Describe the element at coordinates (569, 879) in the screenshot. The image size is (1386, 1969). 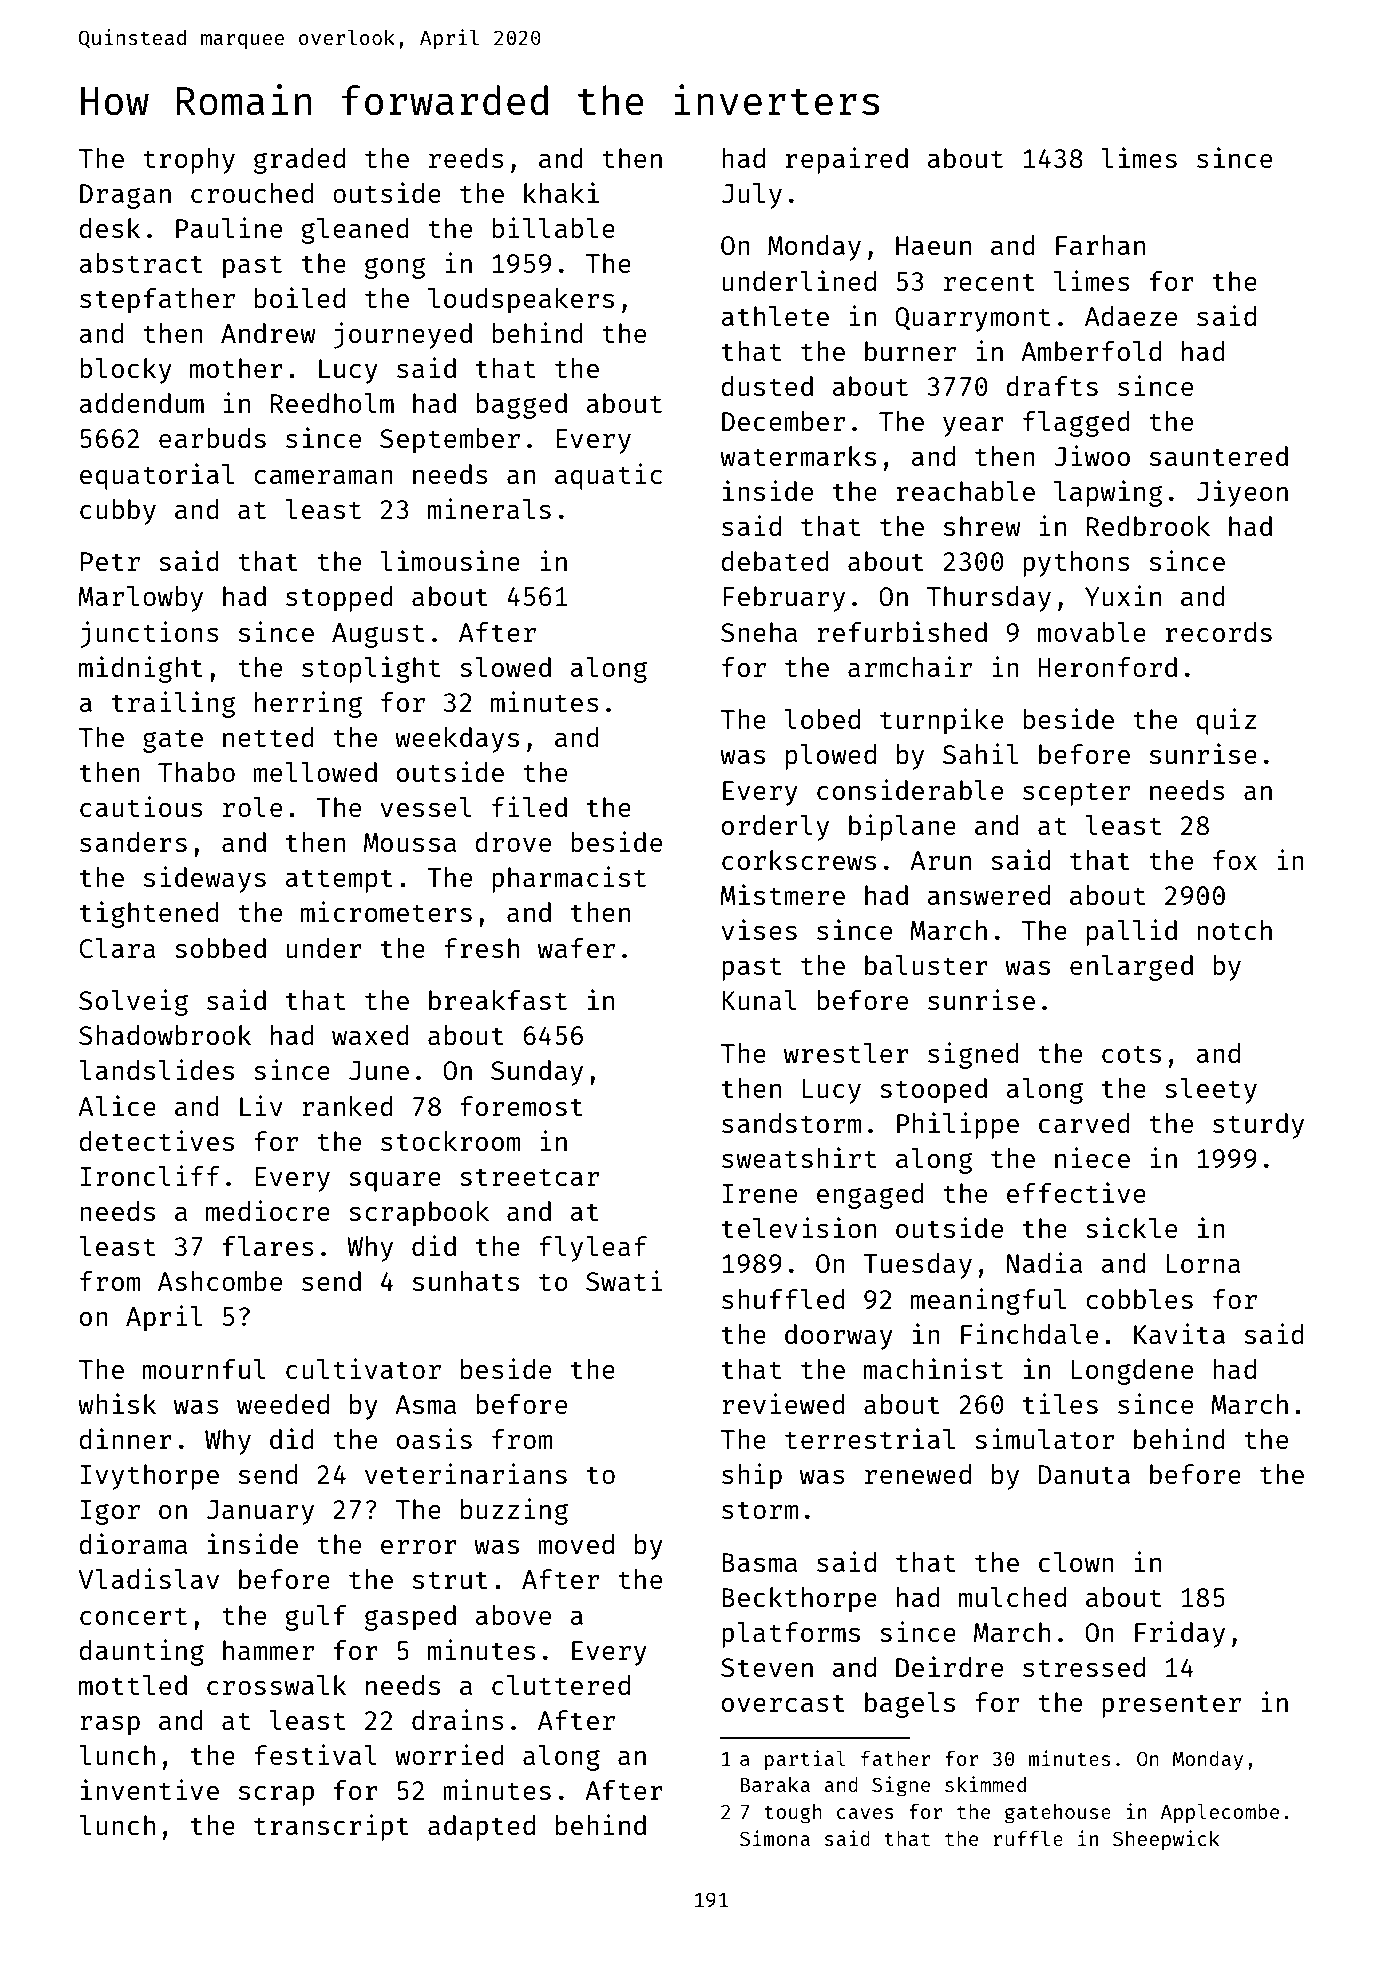
I see `pharmacist` at that location.
